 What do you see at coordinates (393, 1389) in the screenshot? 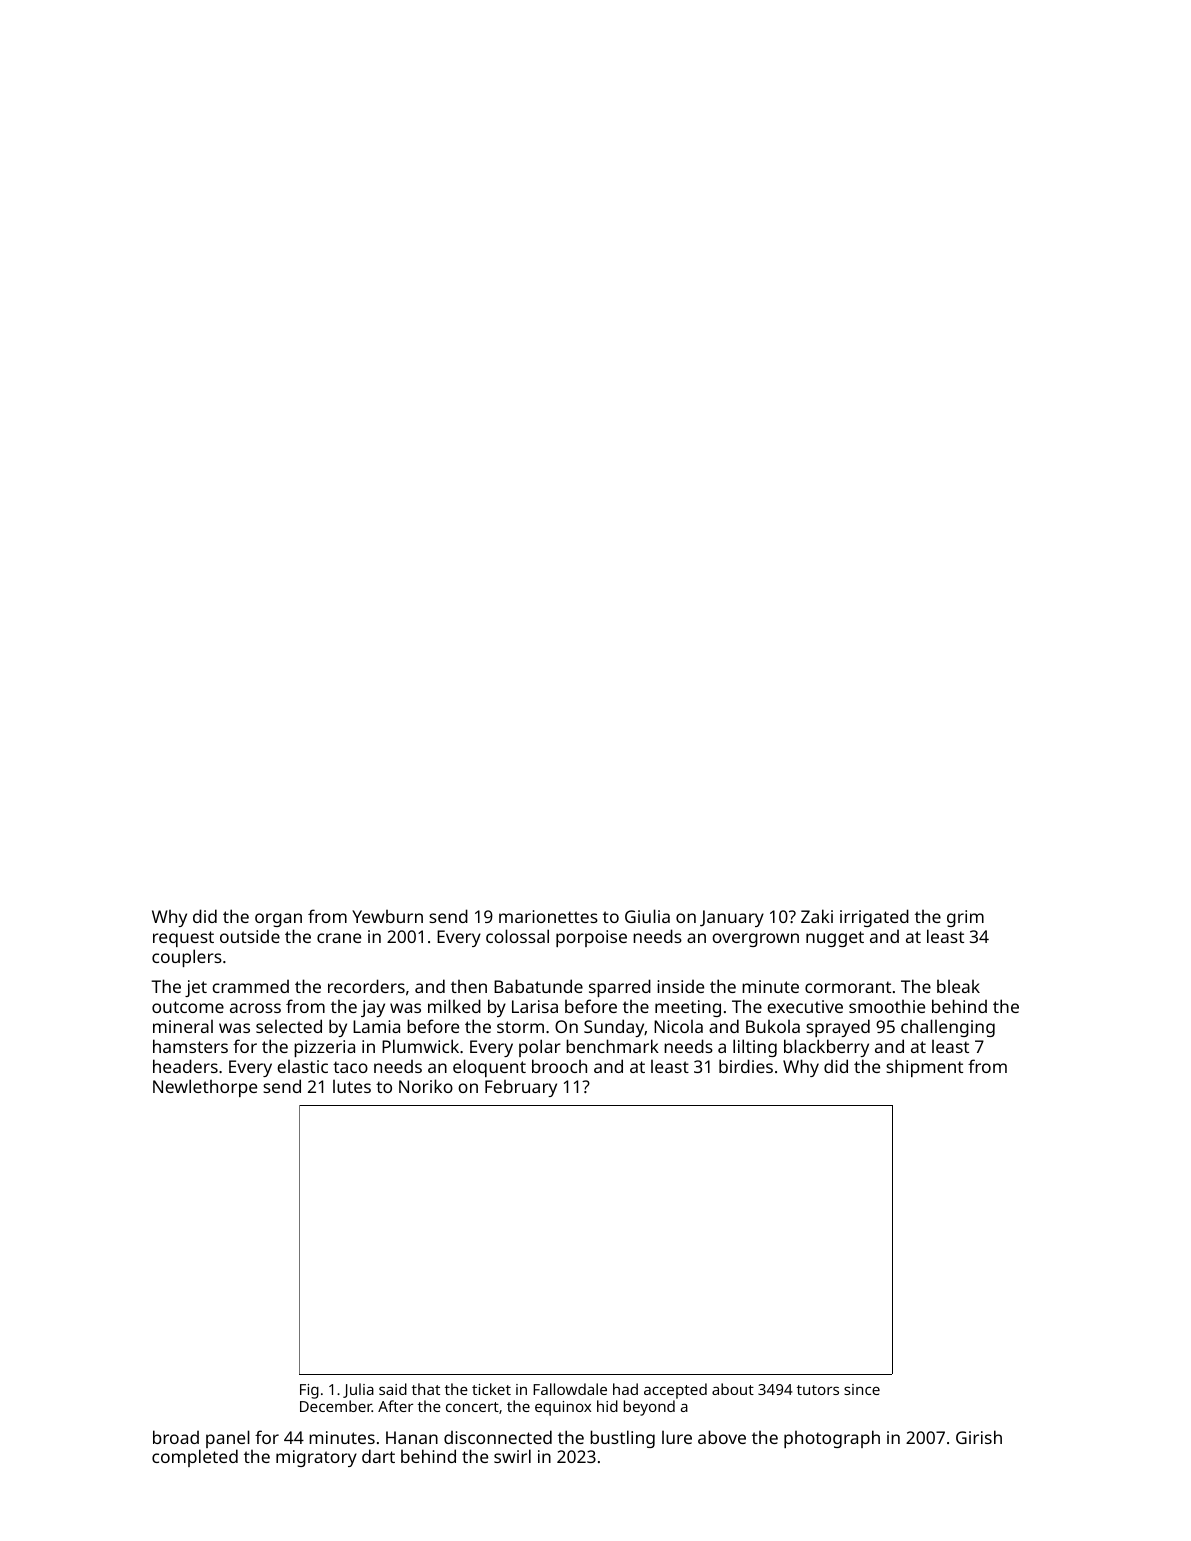
I see `said` at bounding box center [393, 1389].
